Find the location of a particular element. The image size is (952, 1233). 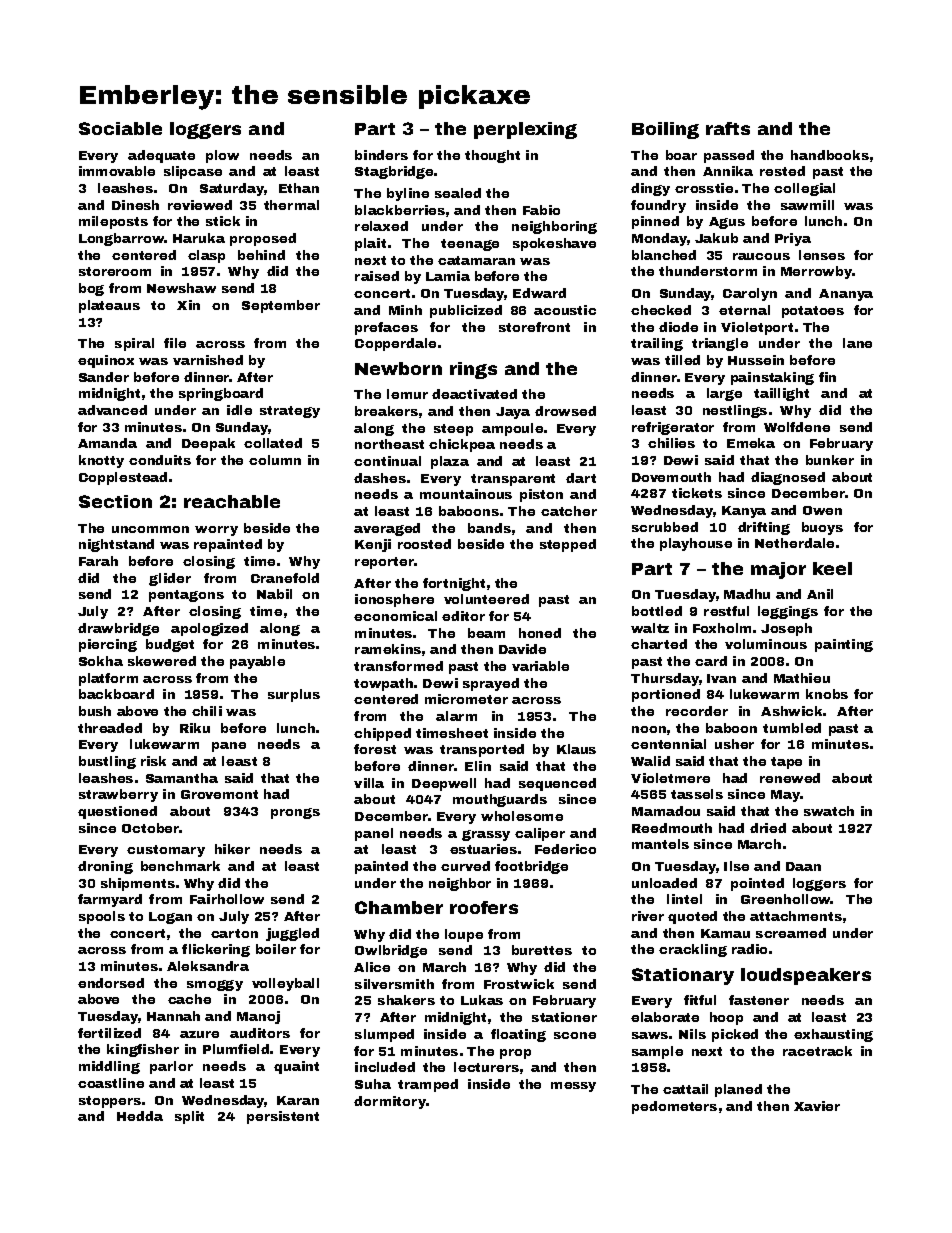

Hedda is located at coordinates (140, 1116).
